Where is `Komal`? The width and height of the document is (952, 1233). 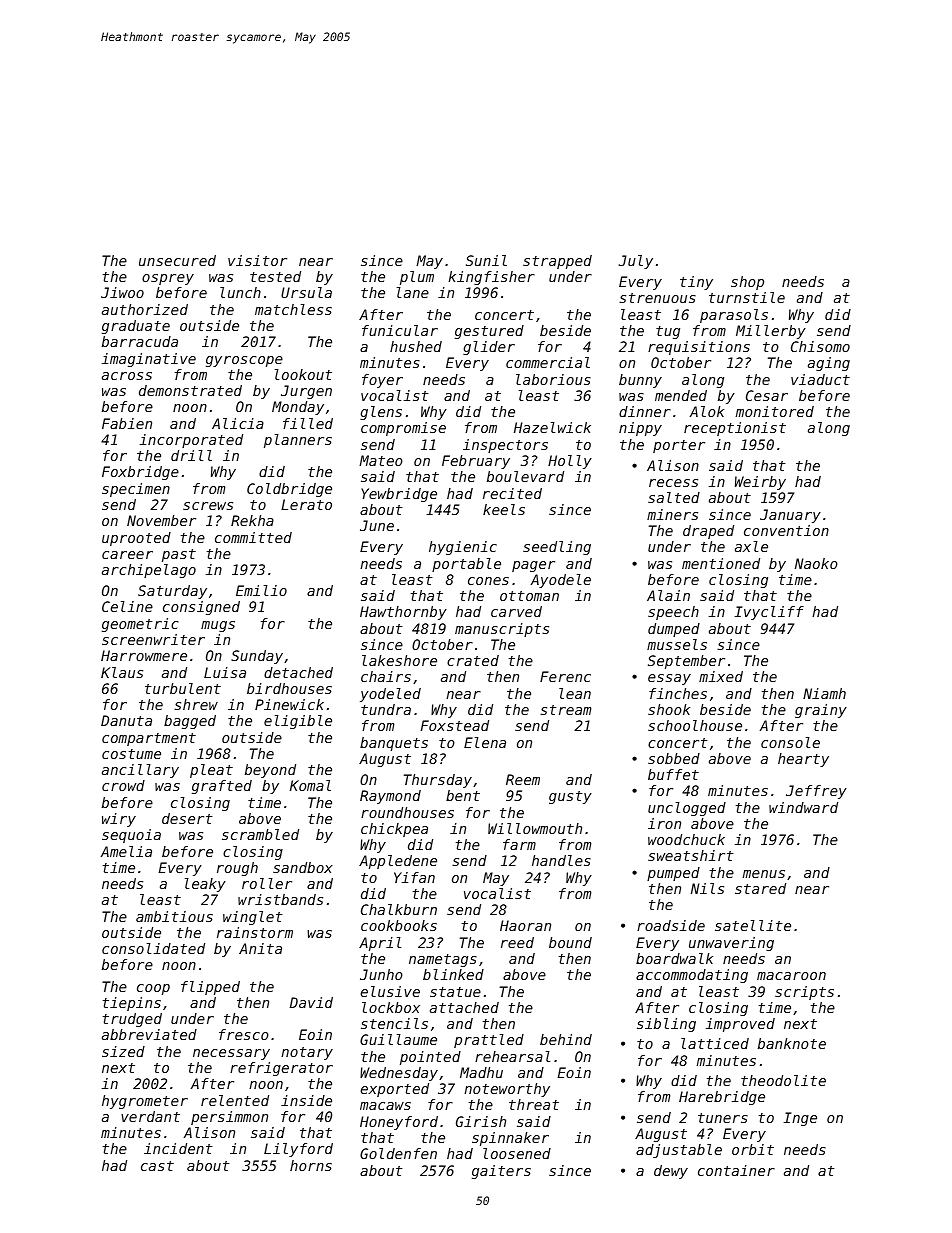
Komal is located at coordinates (310, 785).
